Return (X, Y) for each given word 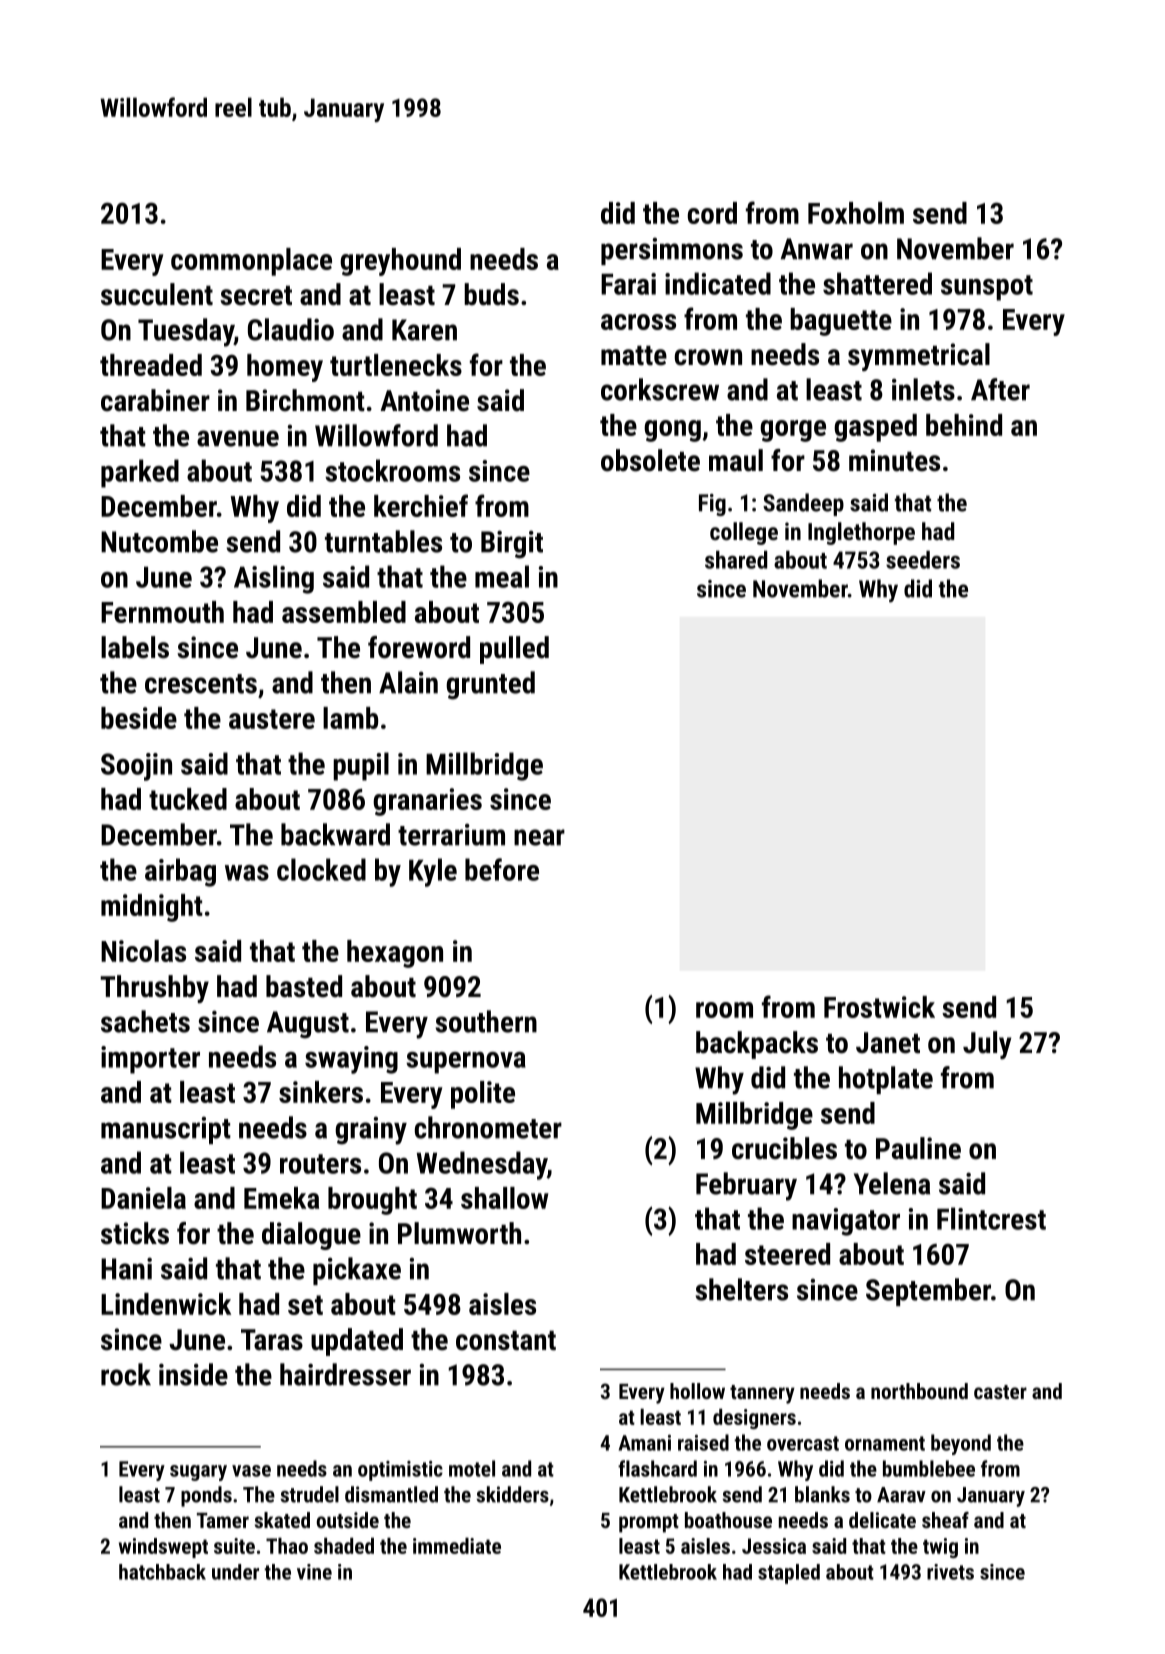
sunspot (987, 288)
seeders (923, 560)
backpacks (757, 1045)
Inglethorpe (861, 533)
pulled (514, 650)
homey (285, 368)
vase (251, 1471)
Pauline (918, 1148)
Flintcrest (991, 1218)
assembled (344, 612)
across (638, 322)
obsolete (650, 460)
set (305, 1305)
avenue (238, 438)
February (746, 1186)
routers (320, 1164)
